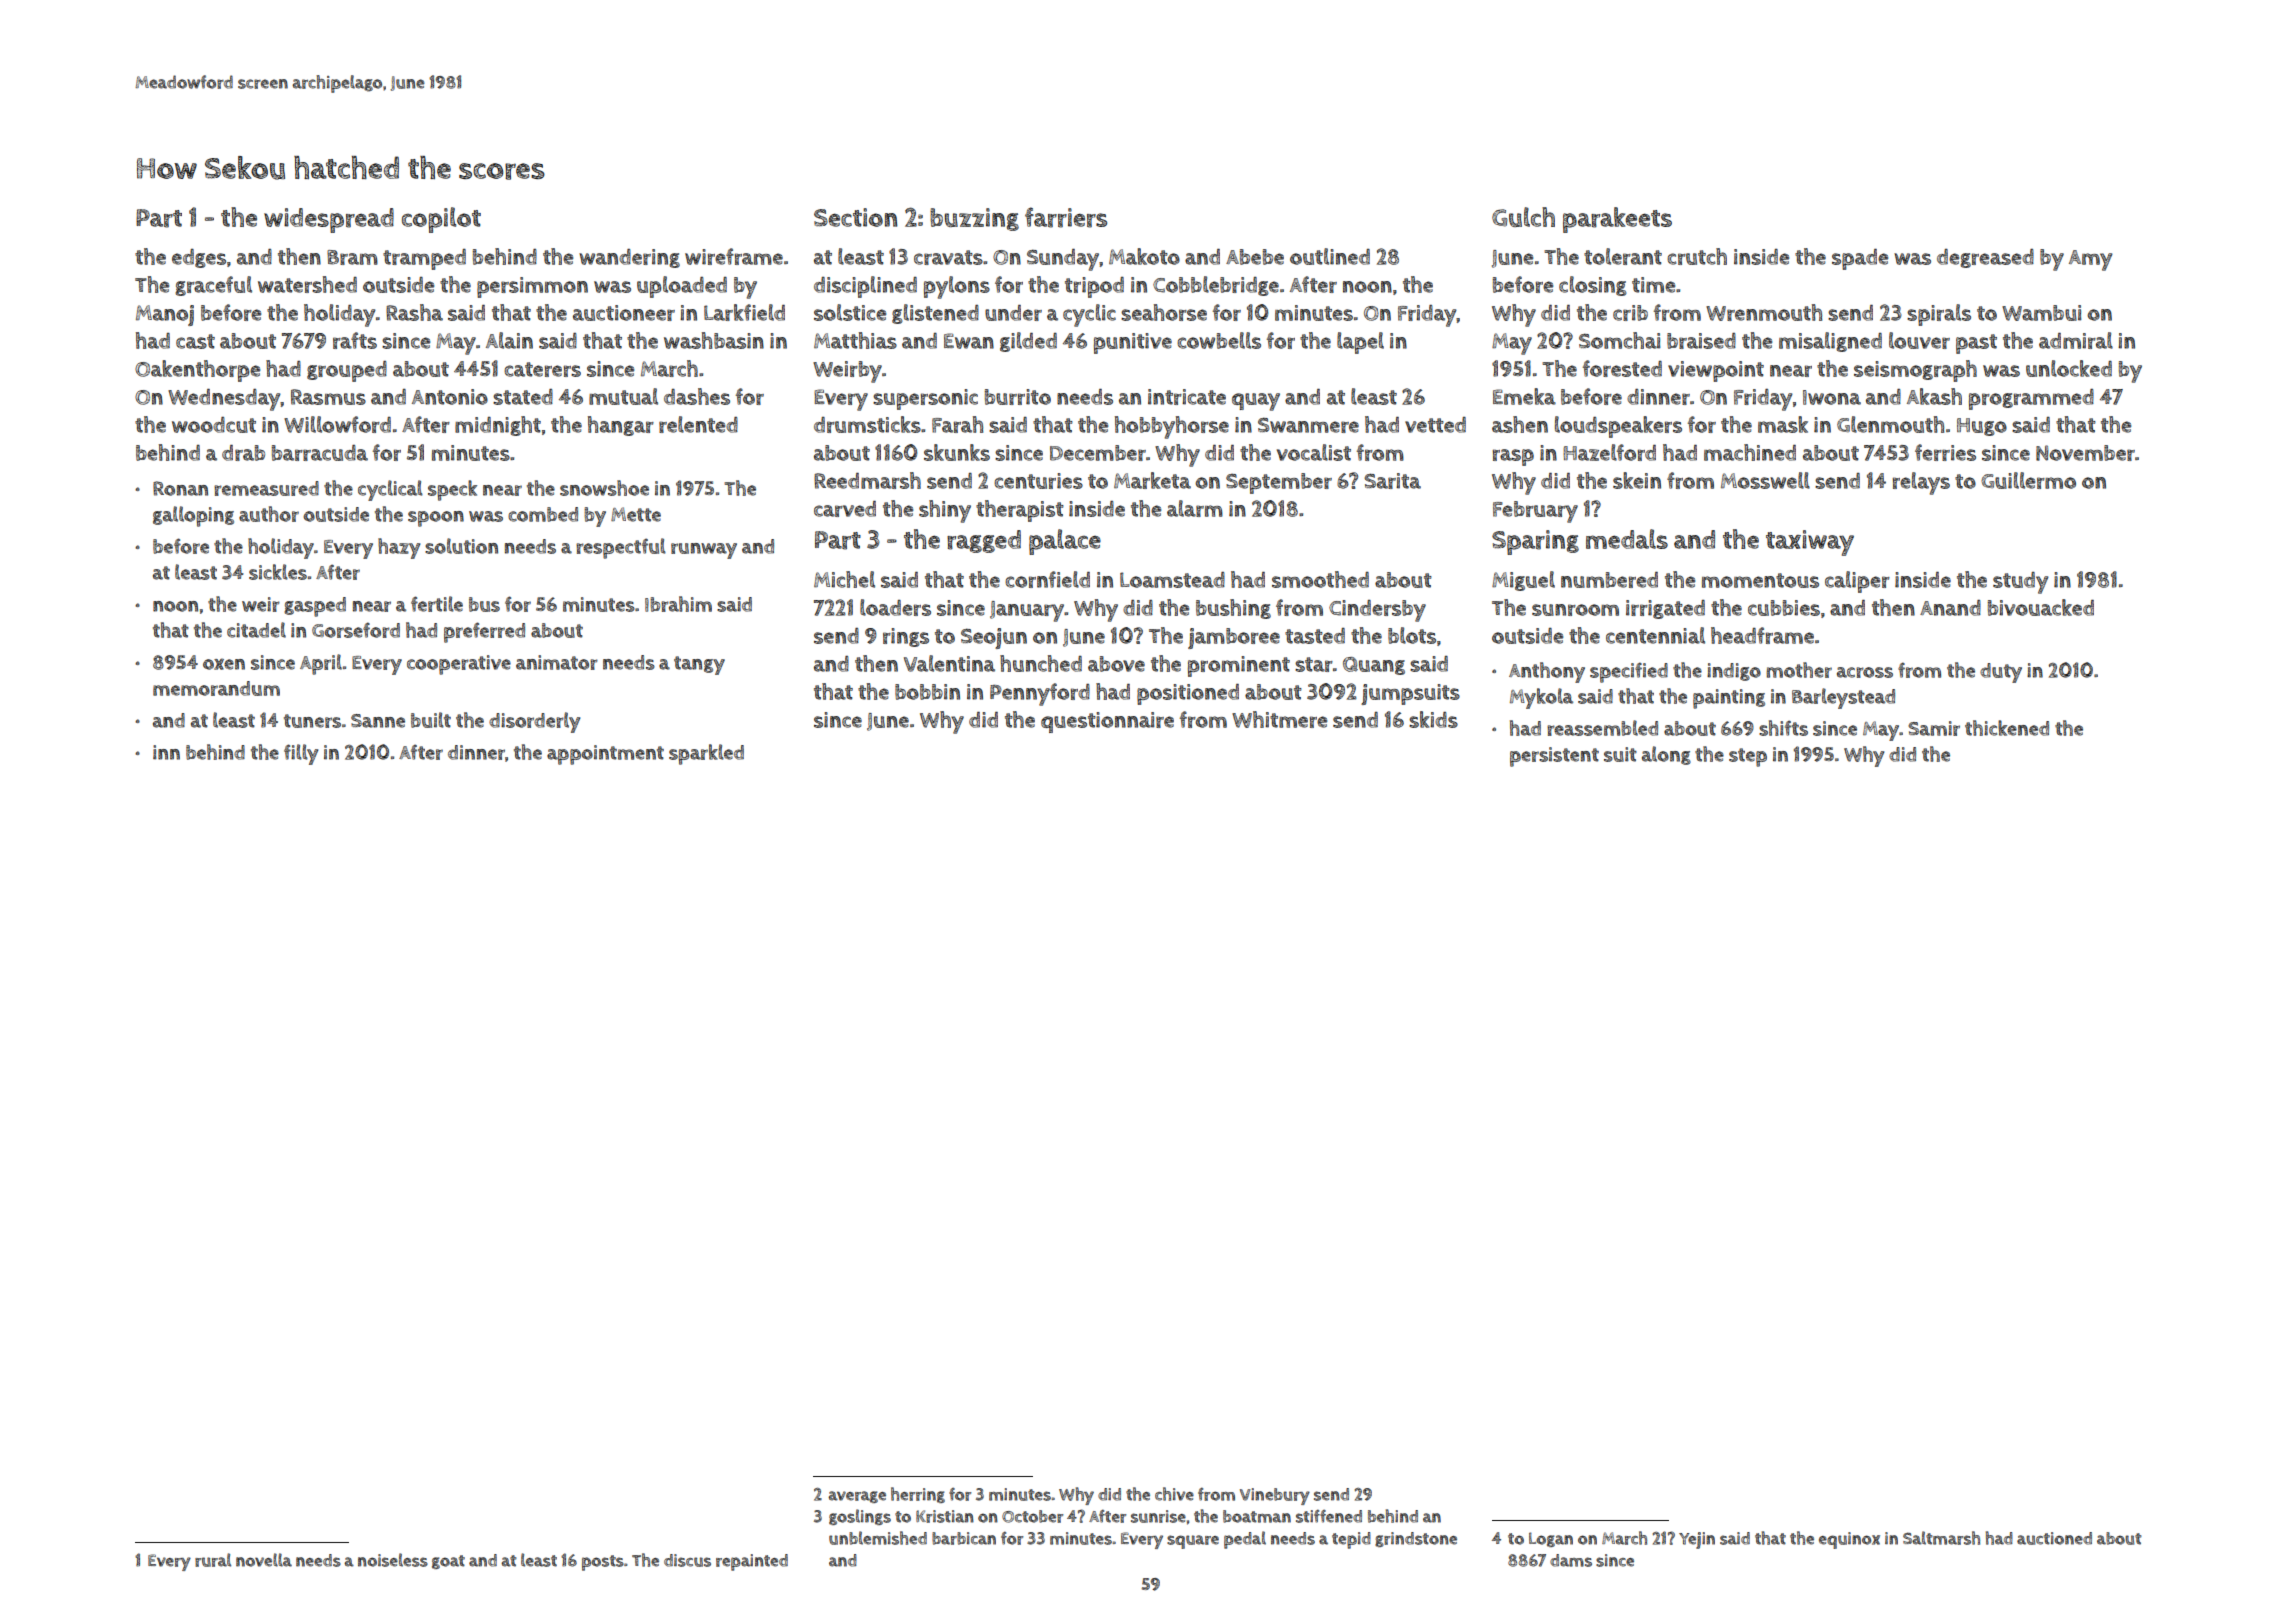  Describe the element at coordinates (1748, 757) in the screenshot. I see `step` at that location.
